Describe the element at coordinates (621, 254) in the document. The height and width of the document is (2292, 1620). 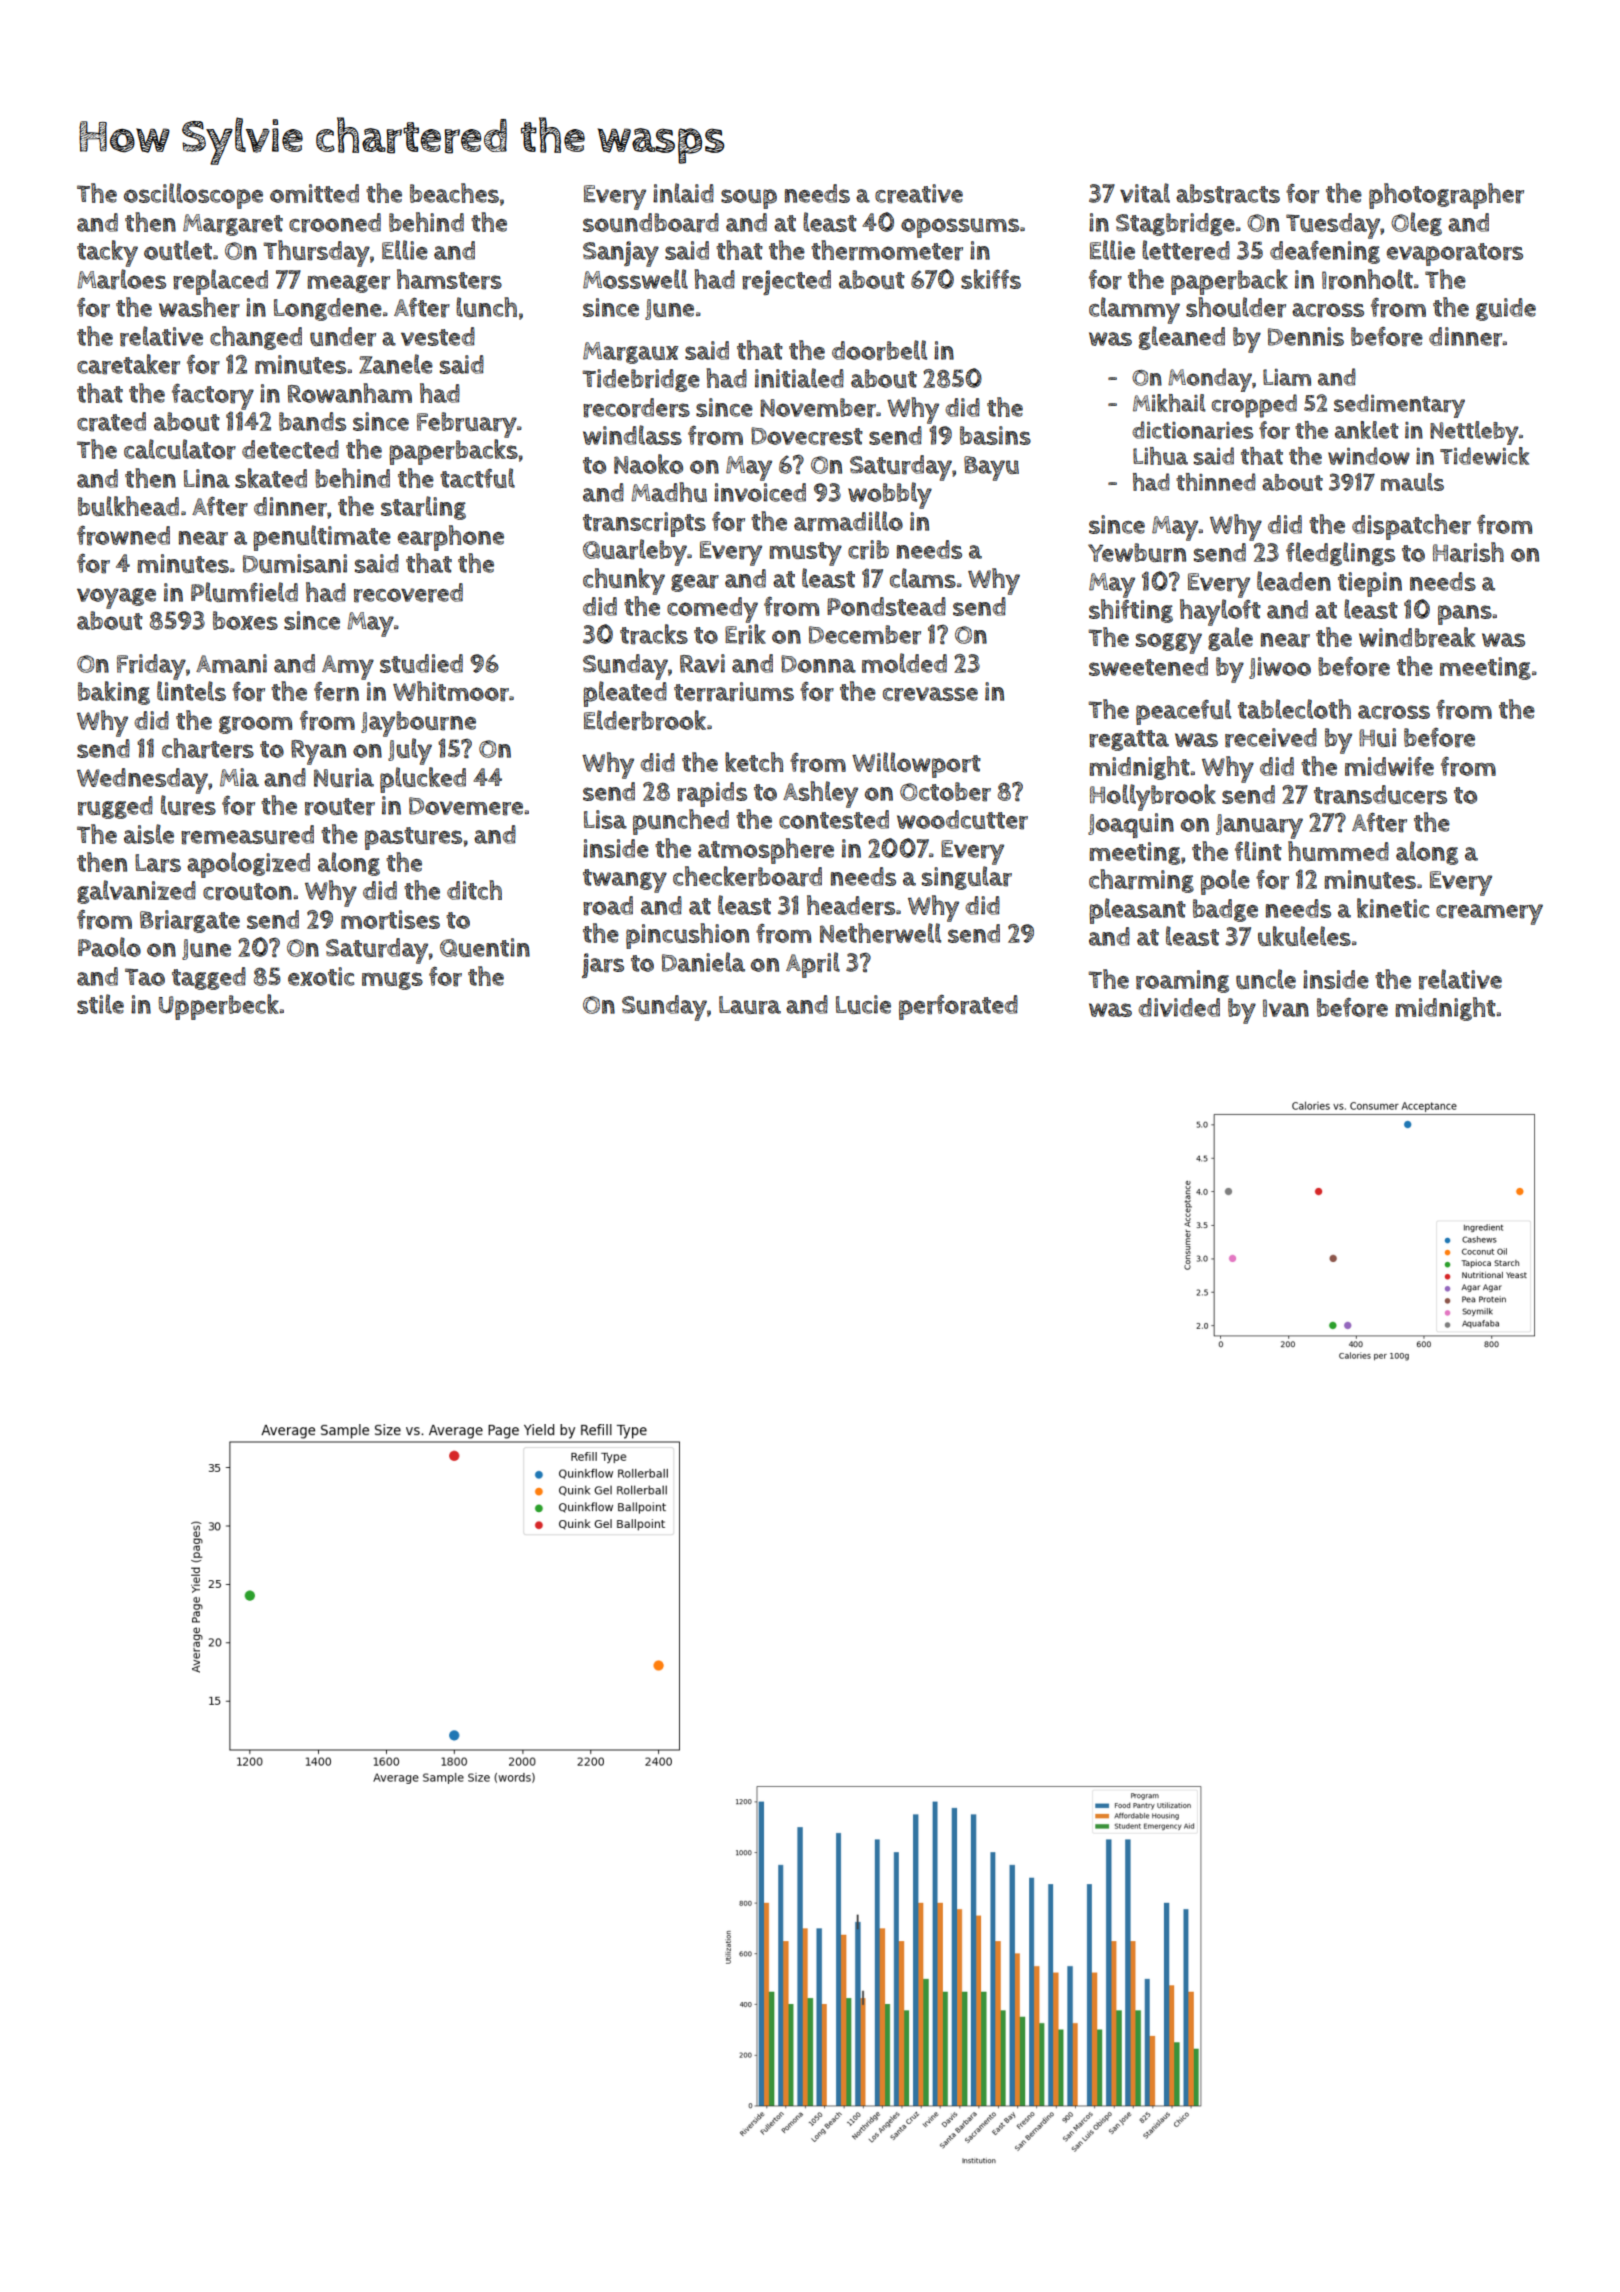
I see `Sanjay` at that location.
